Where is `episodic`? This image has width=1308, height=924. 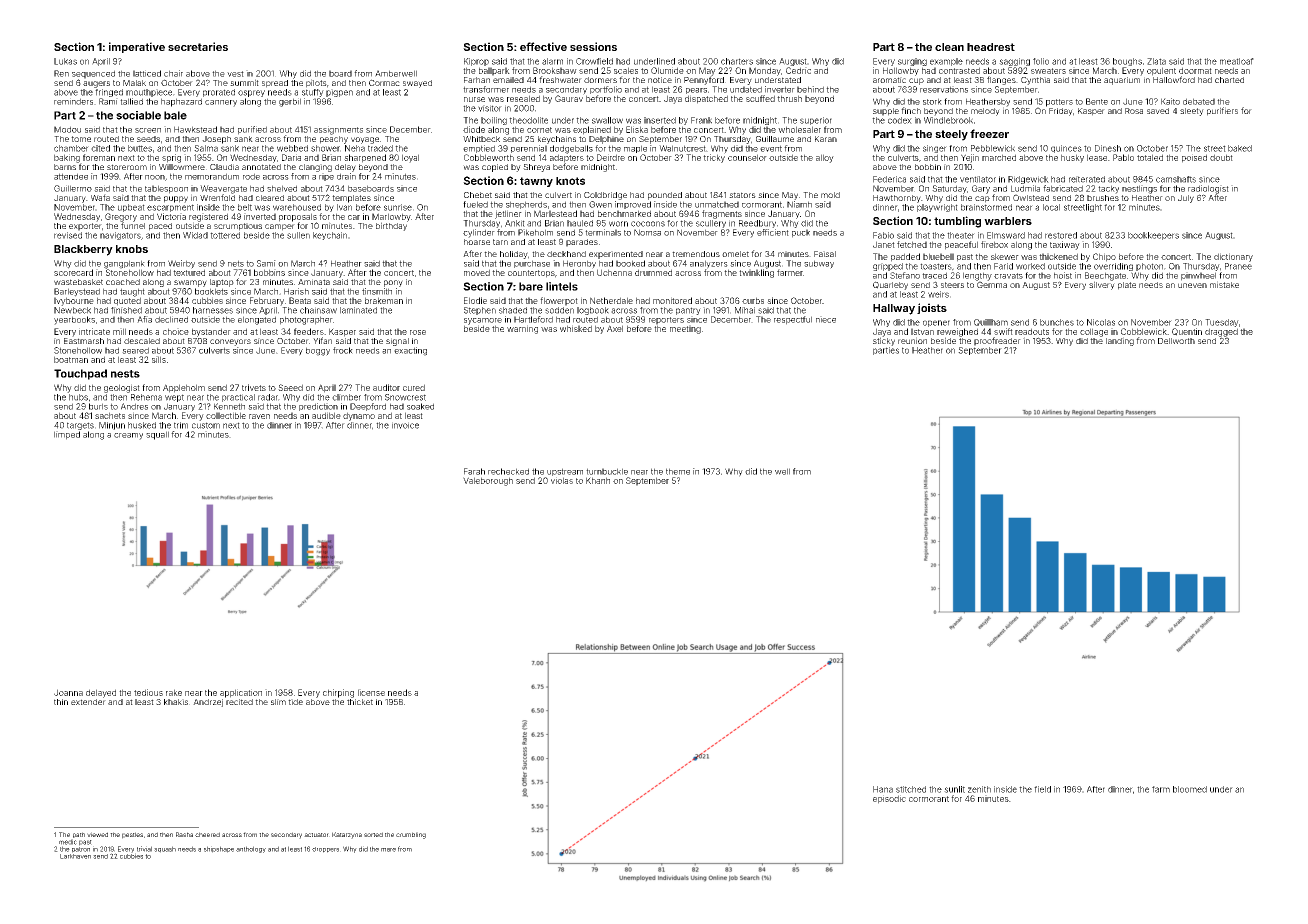
episodic is located at coordinates (889, 799).
